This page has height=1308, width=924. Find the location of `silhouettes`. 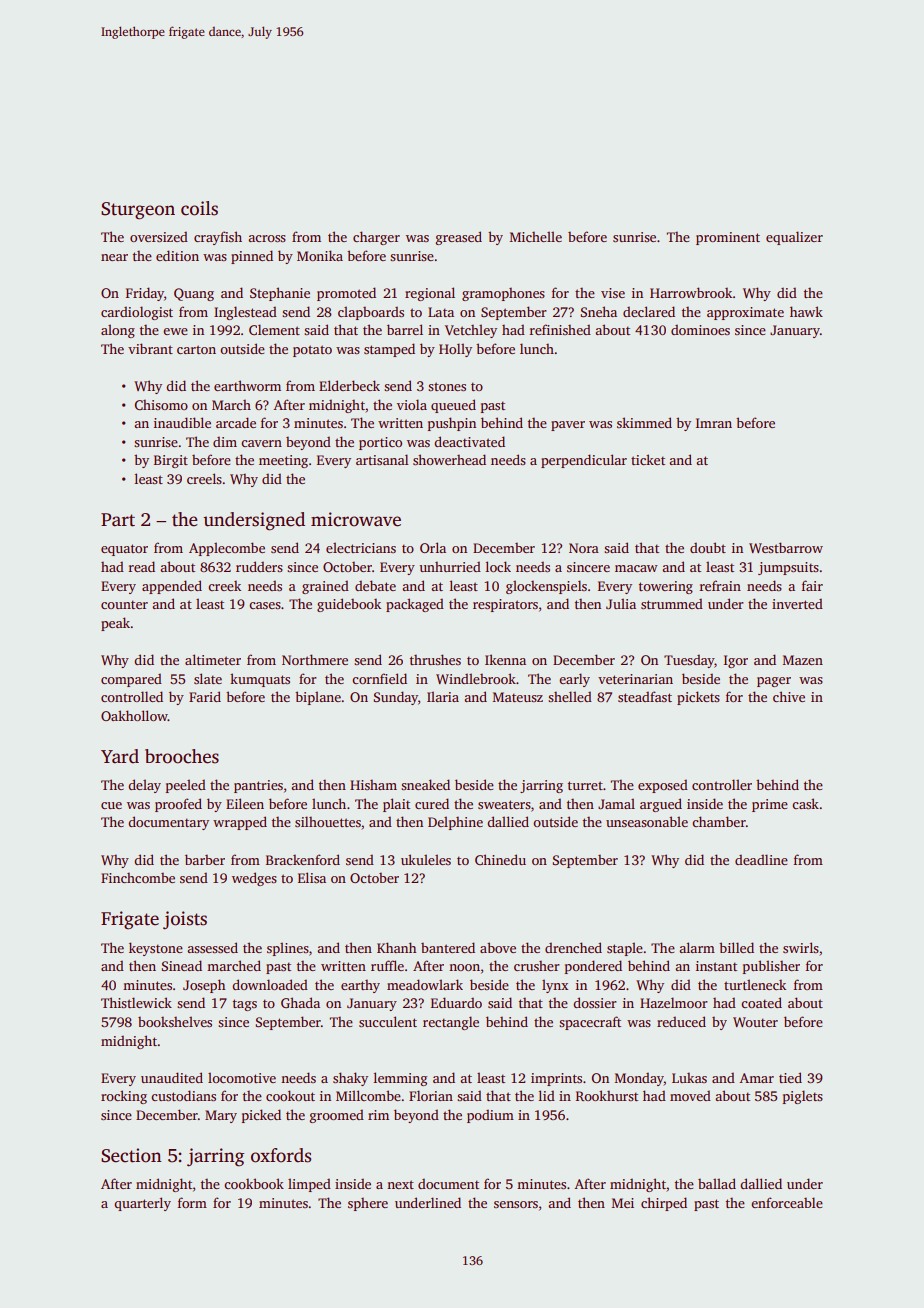

silhouettes is located at coordinates (328, 821).
